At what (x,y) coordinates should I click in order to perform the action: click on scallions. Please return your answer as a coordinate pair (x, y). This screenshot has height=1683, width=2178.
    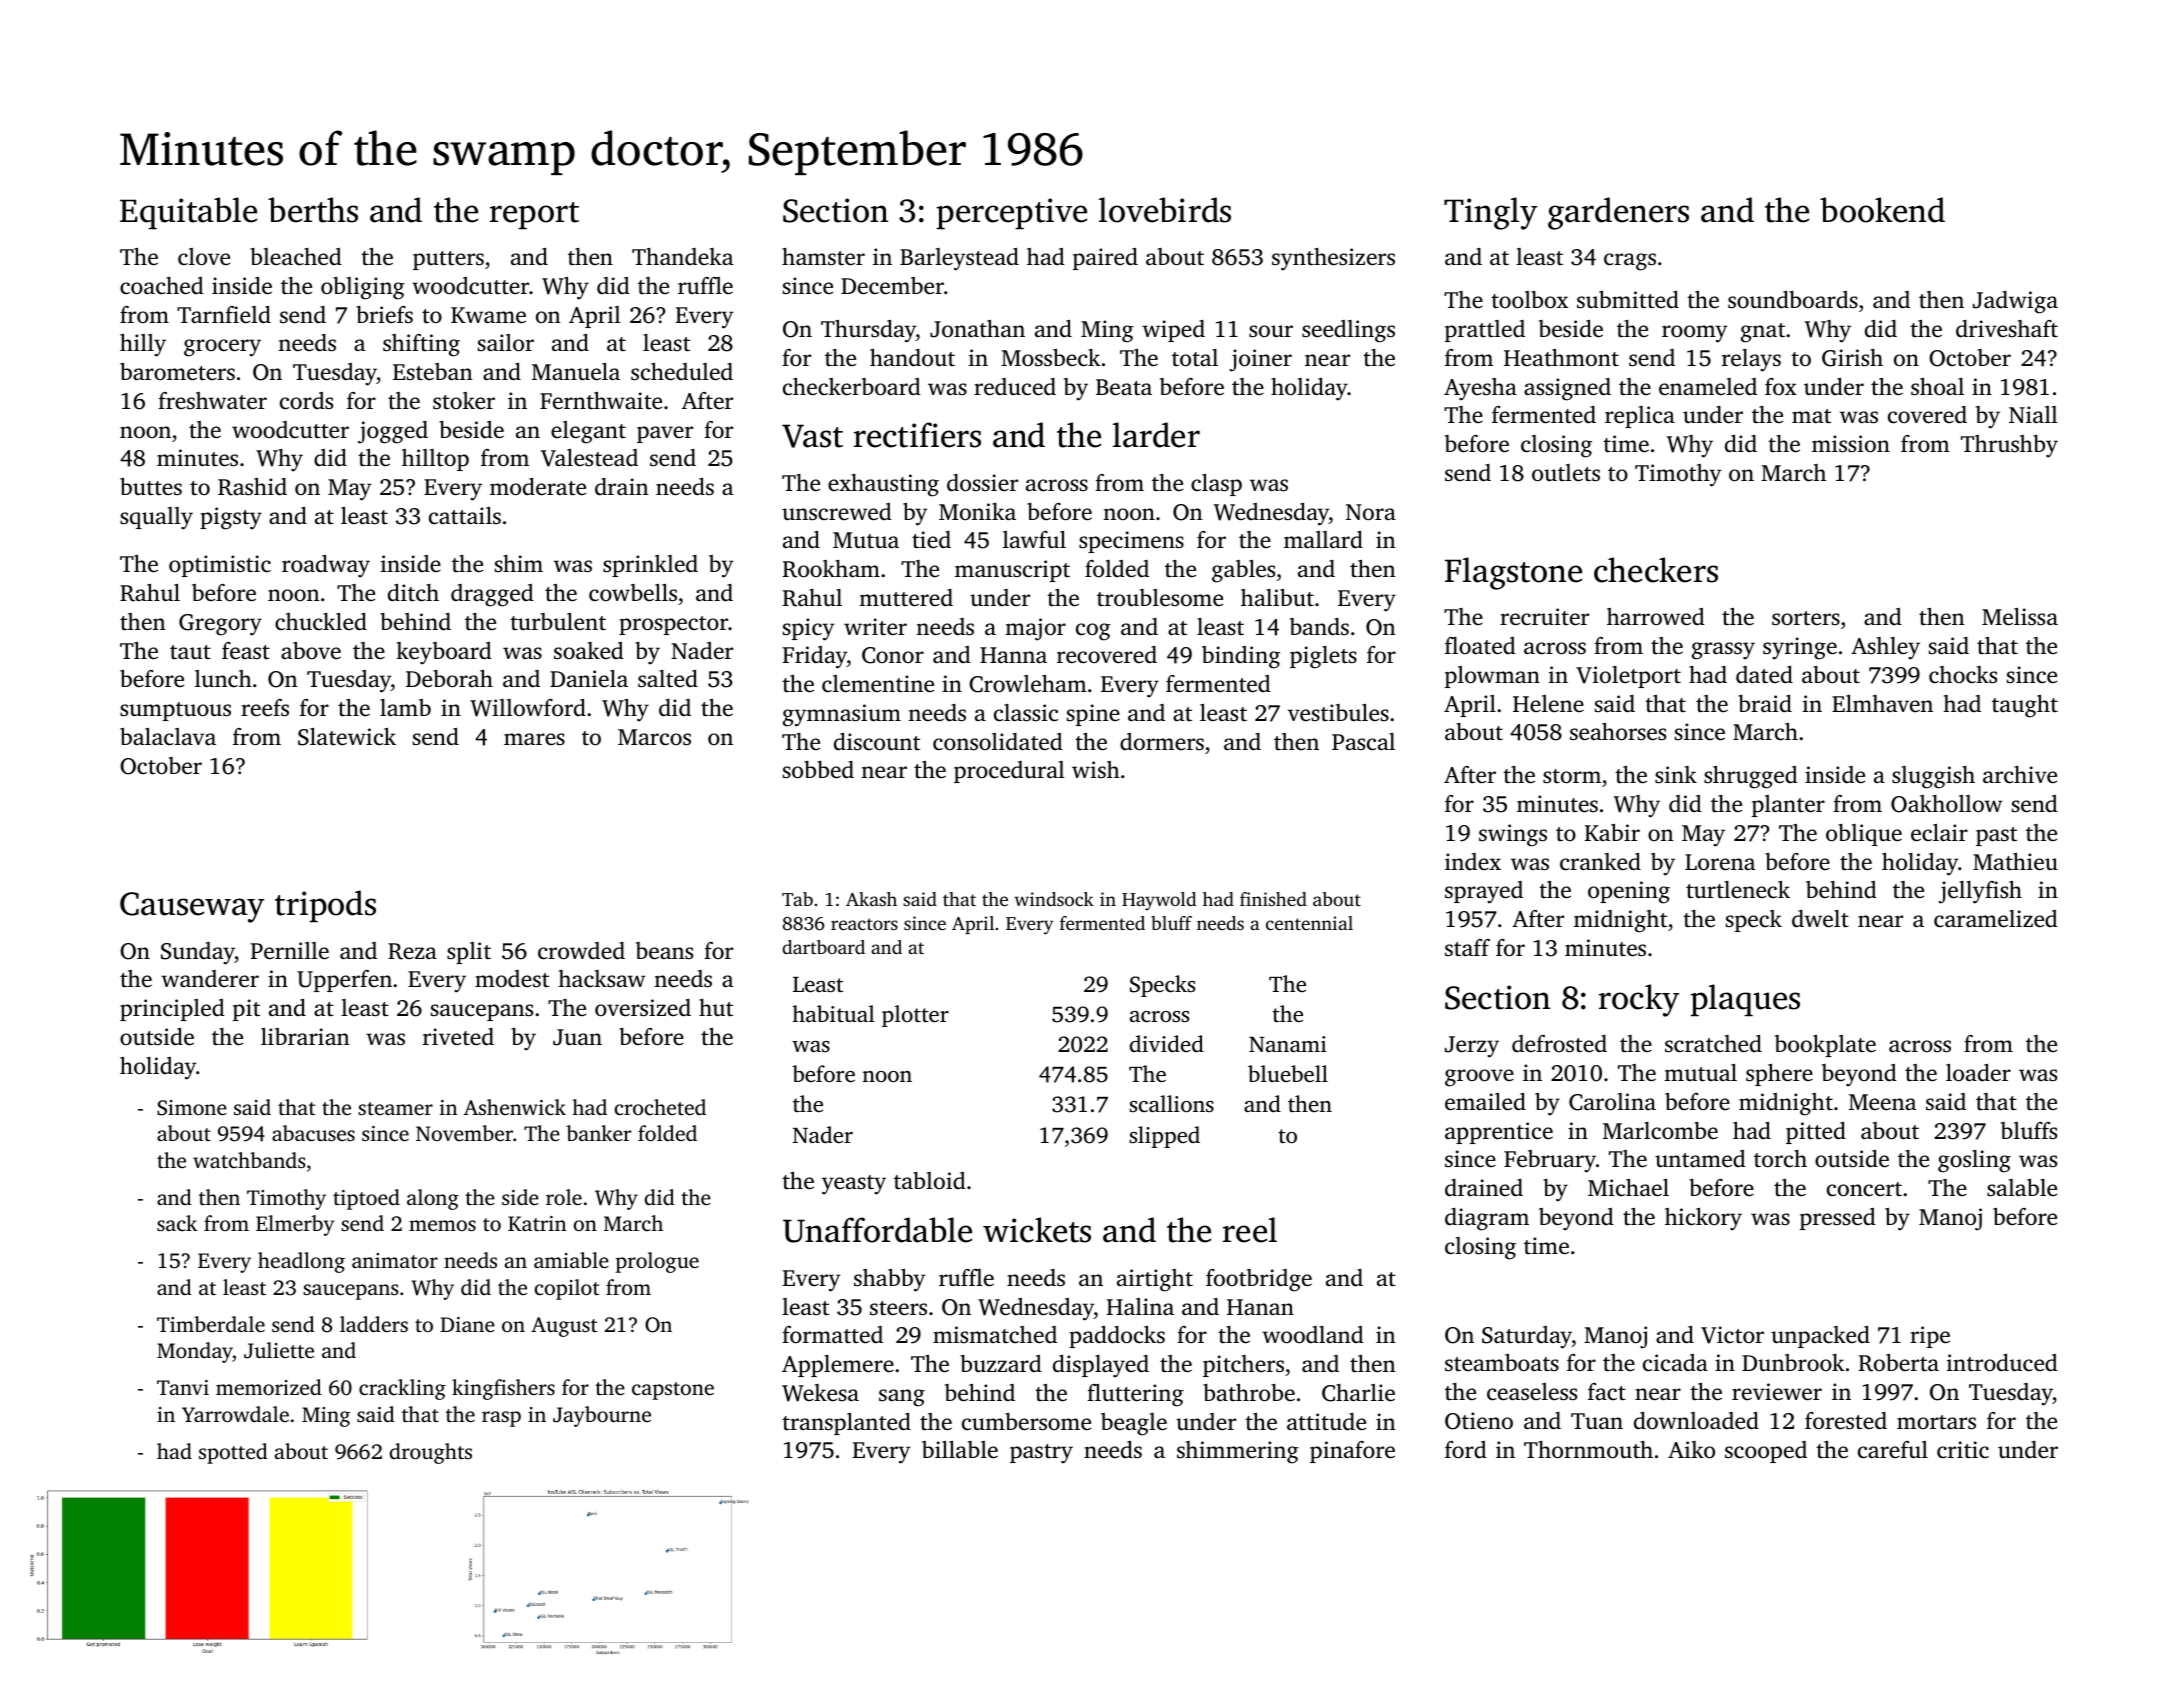
    Looking at the image, I should click on (1172, 1103).
